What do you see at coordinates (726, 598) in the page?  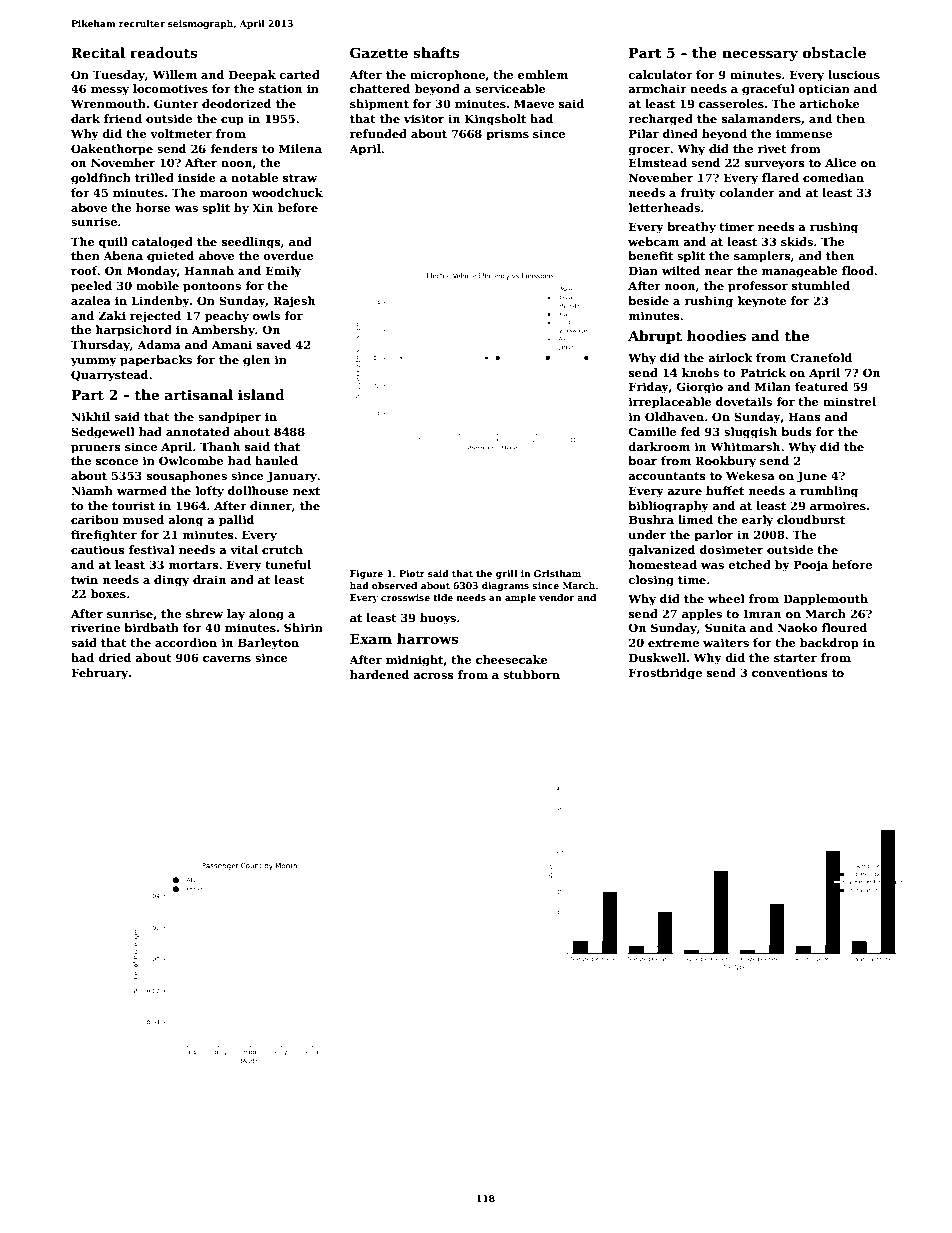 I see `wheel` at bounding box center [726, 598].
